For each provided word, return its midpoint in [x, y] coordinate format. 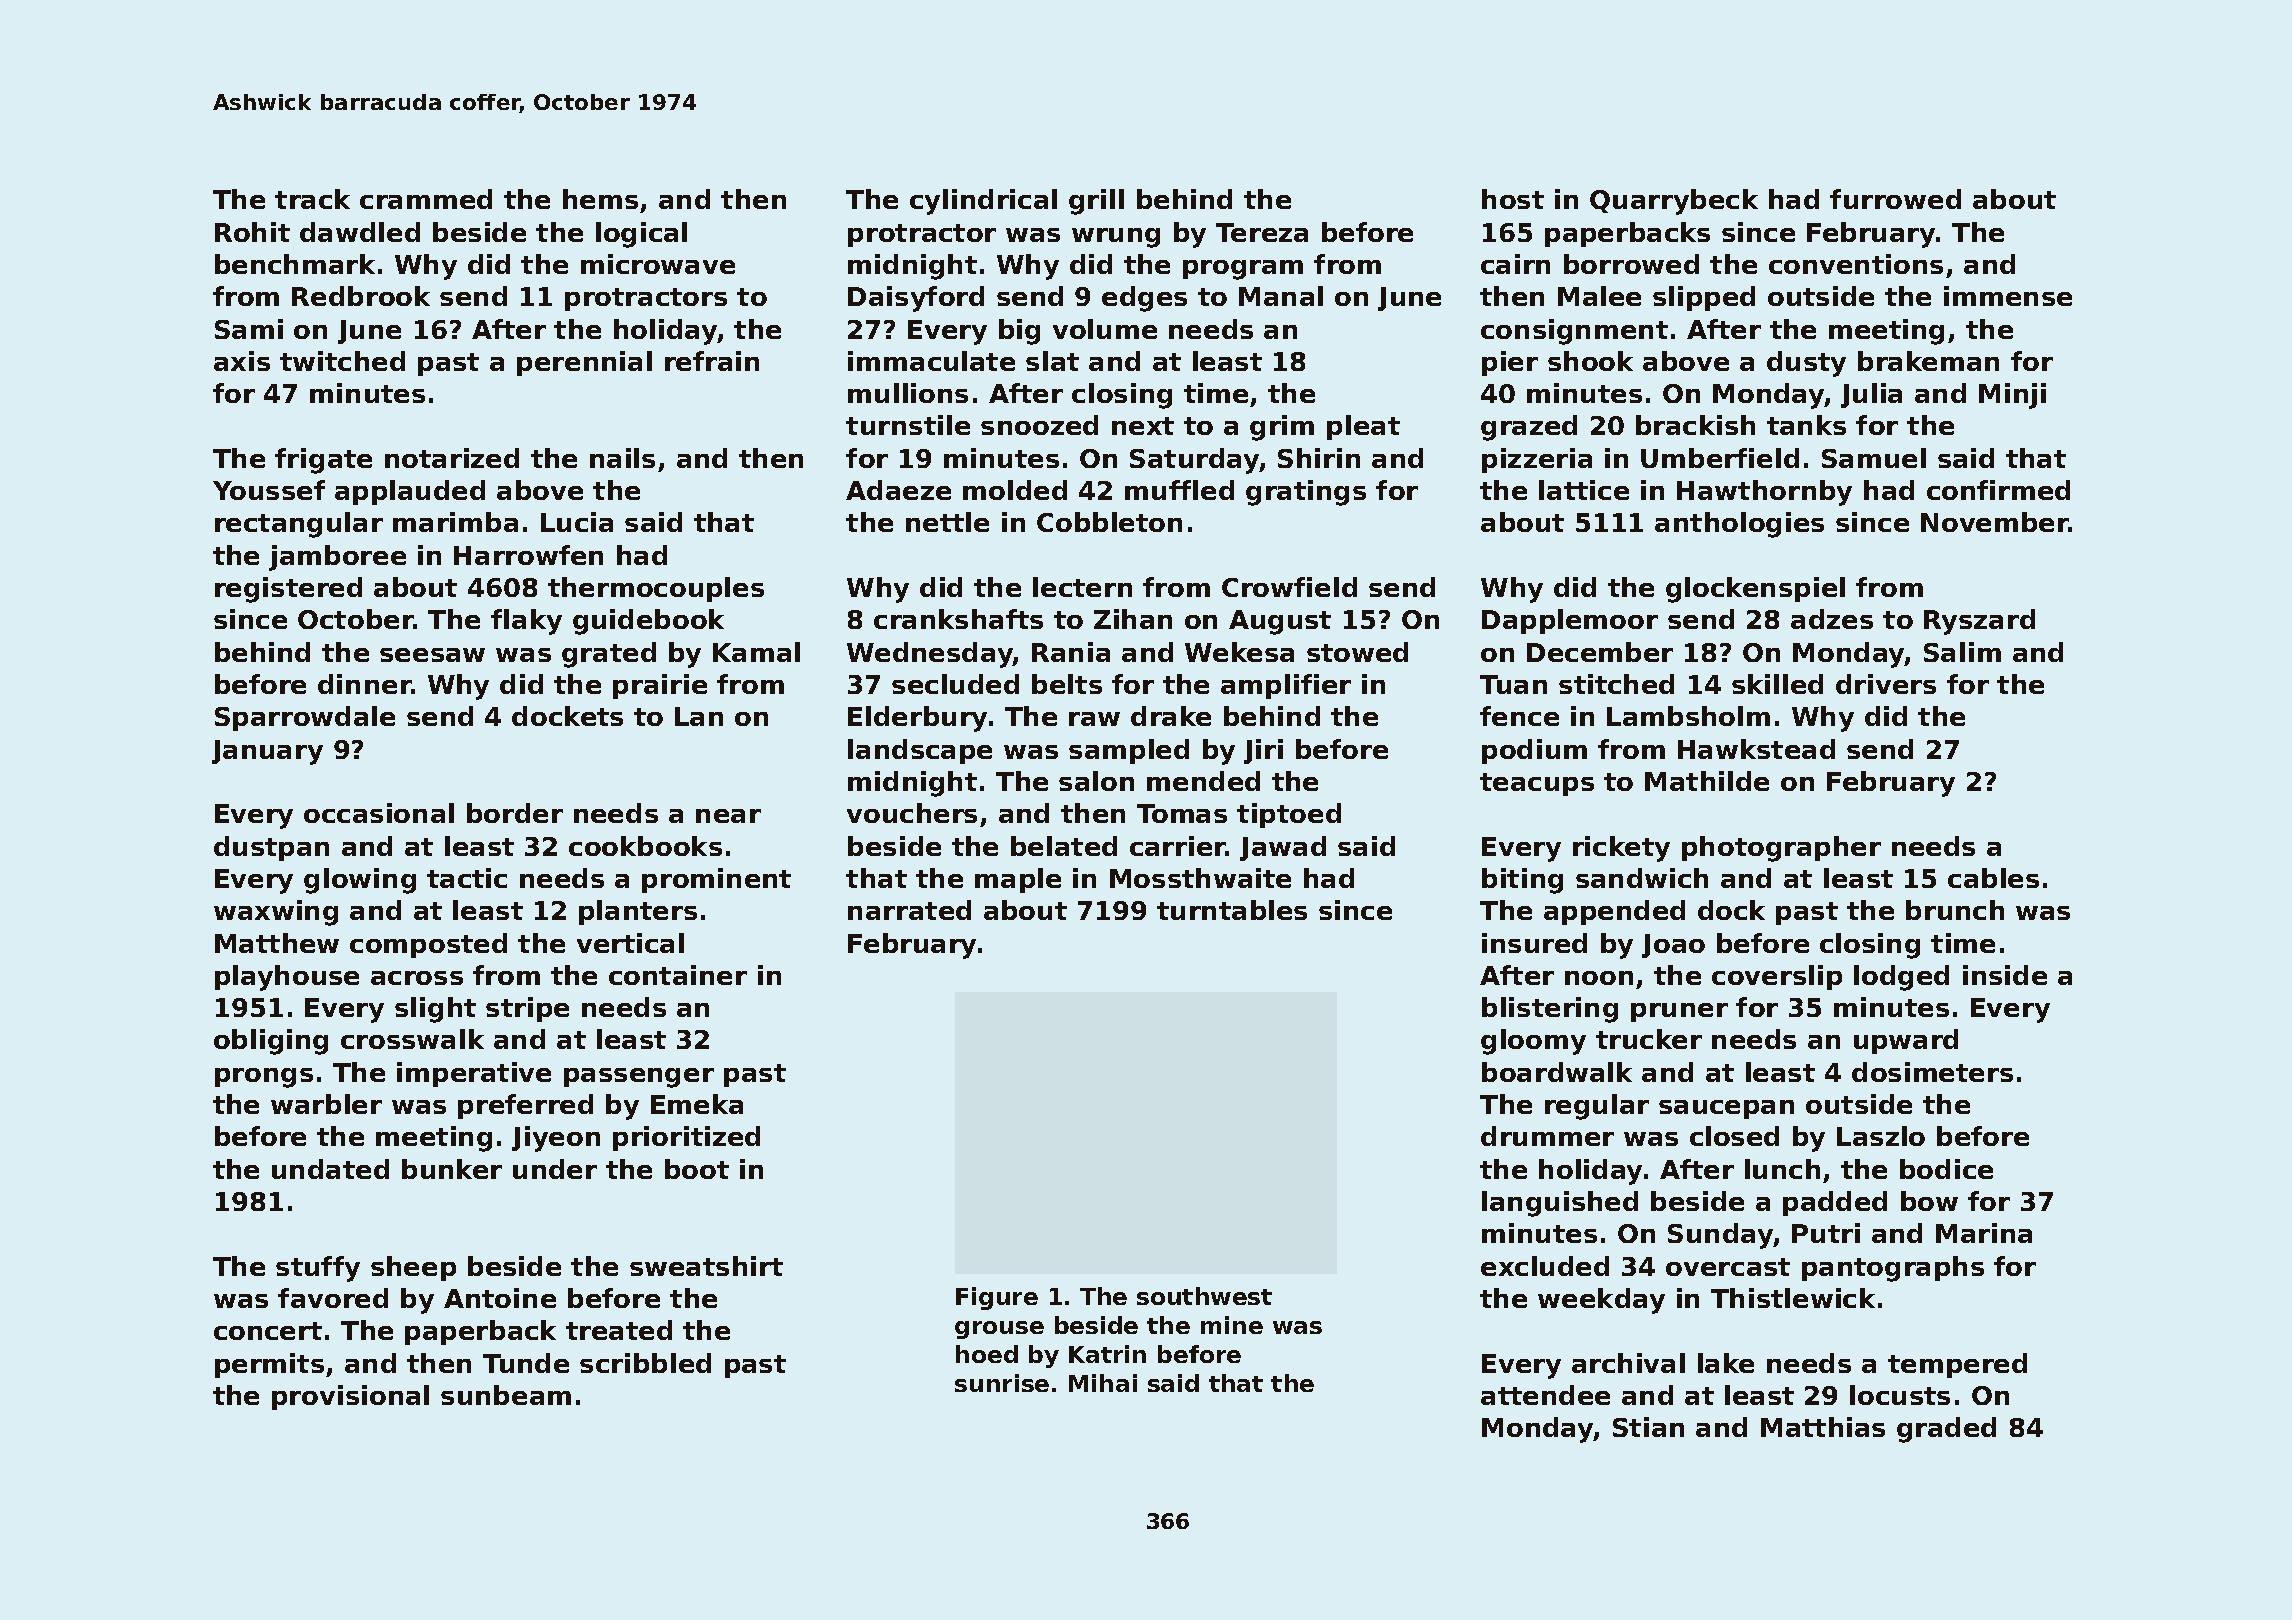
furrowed [1895, 199]
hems [600, 199]
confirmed [1998, 490]
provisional [350, 1397]
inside [2005, 975]
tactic [467, 878]
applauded [410, 492]
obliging [271, 1042]
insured [1534, 943]
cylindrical [983, 202]
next [1143, 426]
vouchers [912, 813]
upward [1906, 1041]
